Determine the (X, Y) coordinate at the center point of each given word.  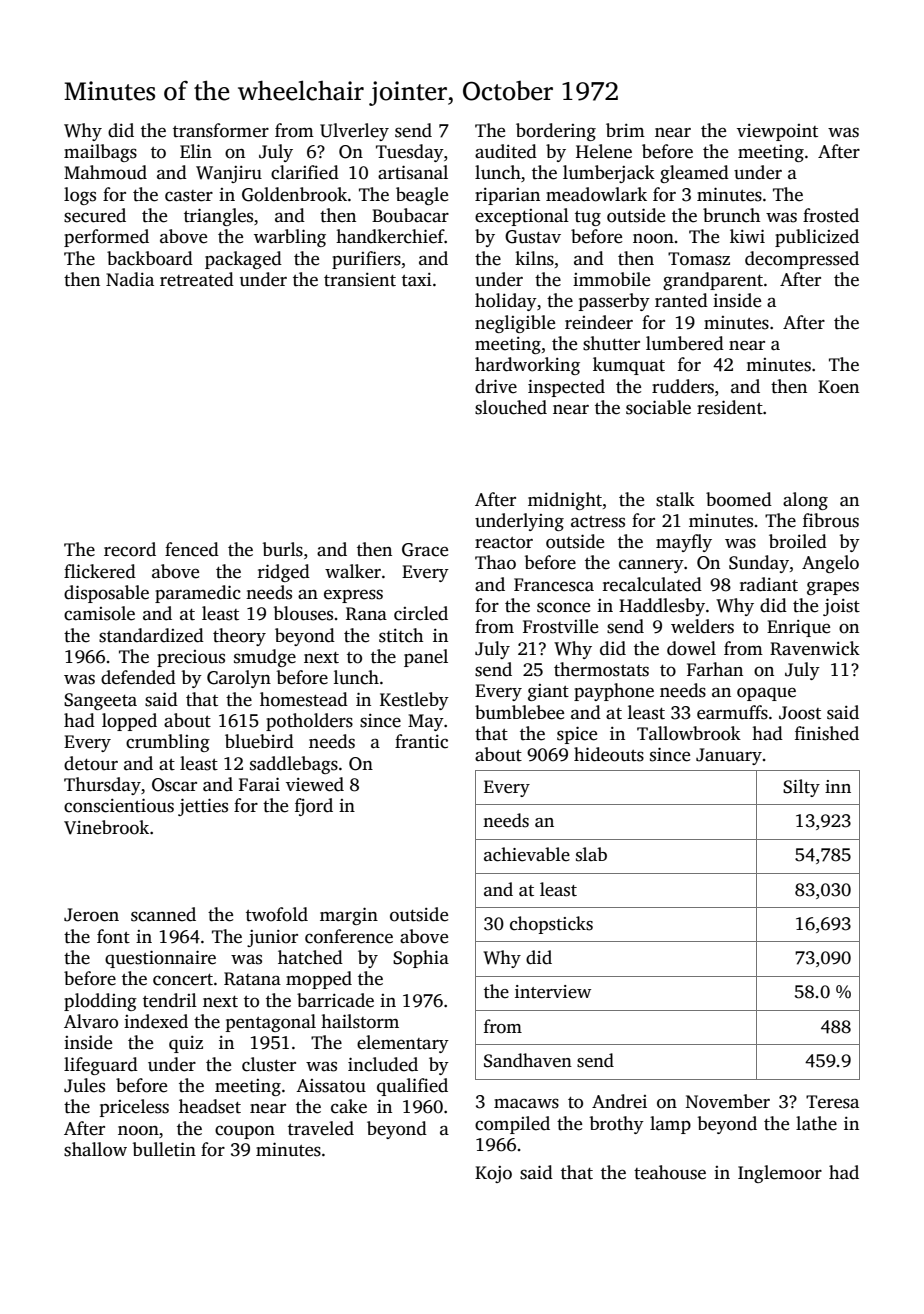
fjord (314, 807)
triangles (218, 217)
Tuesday (410, 153)
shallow (95, 1149)
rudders (683, 386)
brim (625, 130)
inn (838, 786)
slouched (511, 407)
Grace (425, 550)
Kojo (493, 1174)
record (130, 549)
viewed (315, 784)
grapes (833, 588)
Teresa (832, 1102)
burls (282, 549)
